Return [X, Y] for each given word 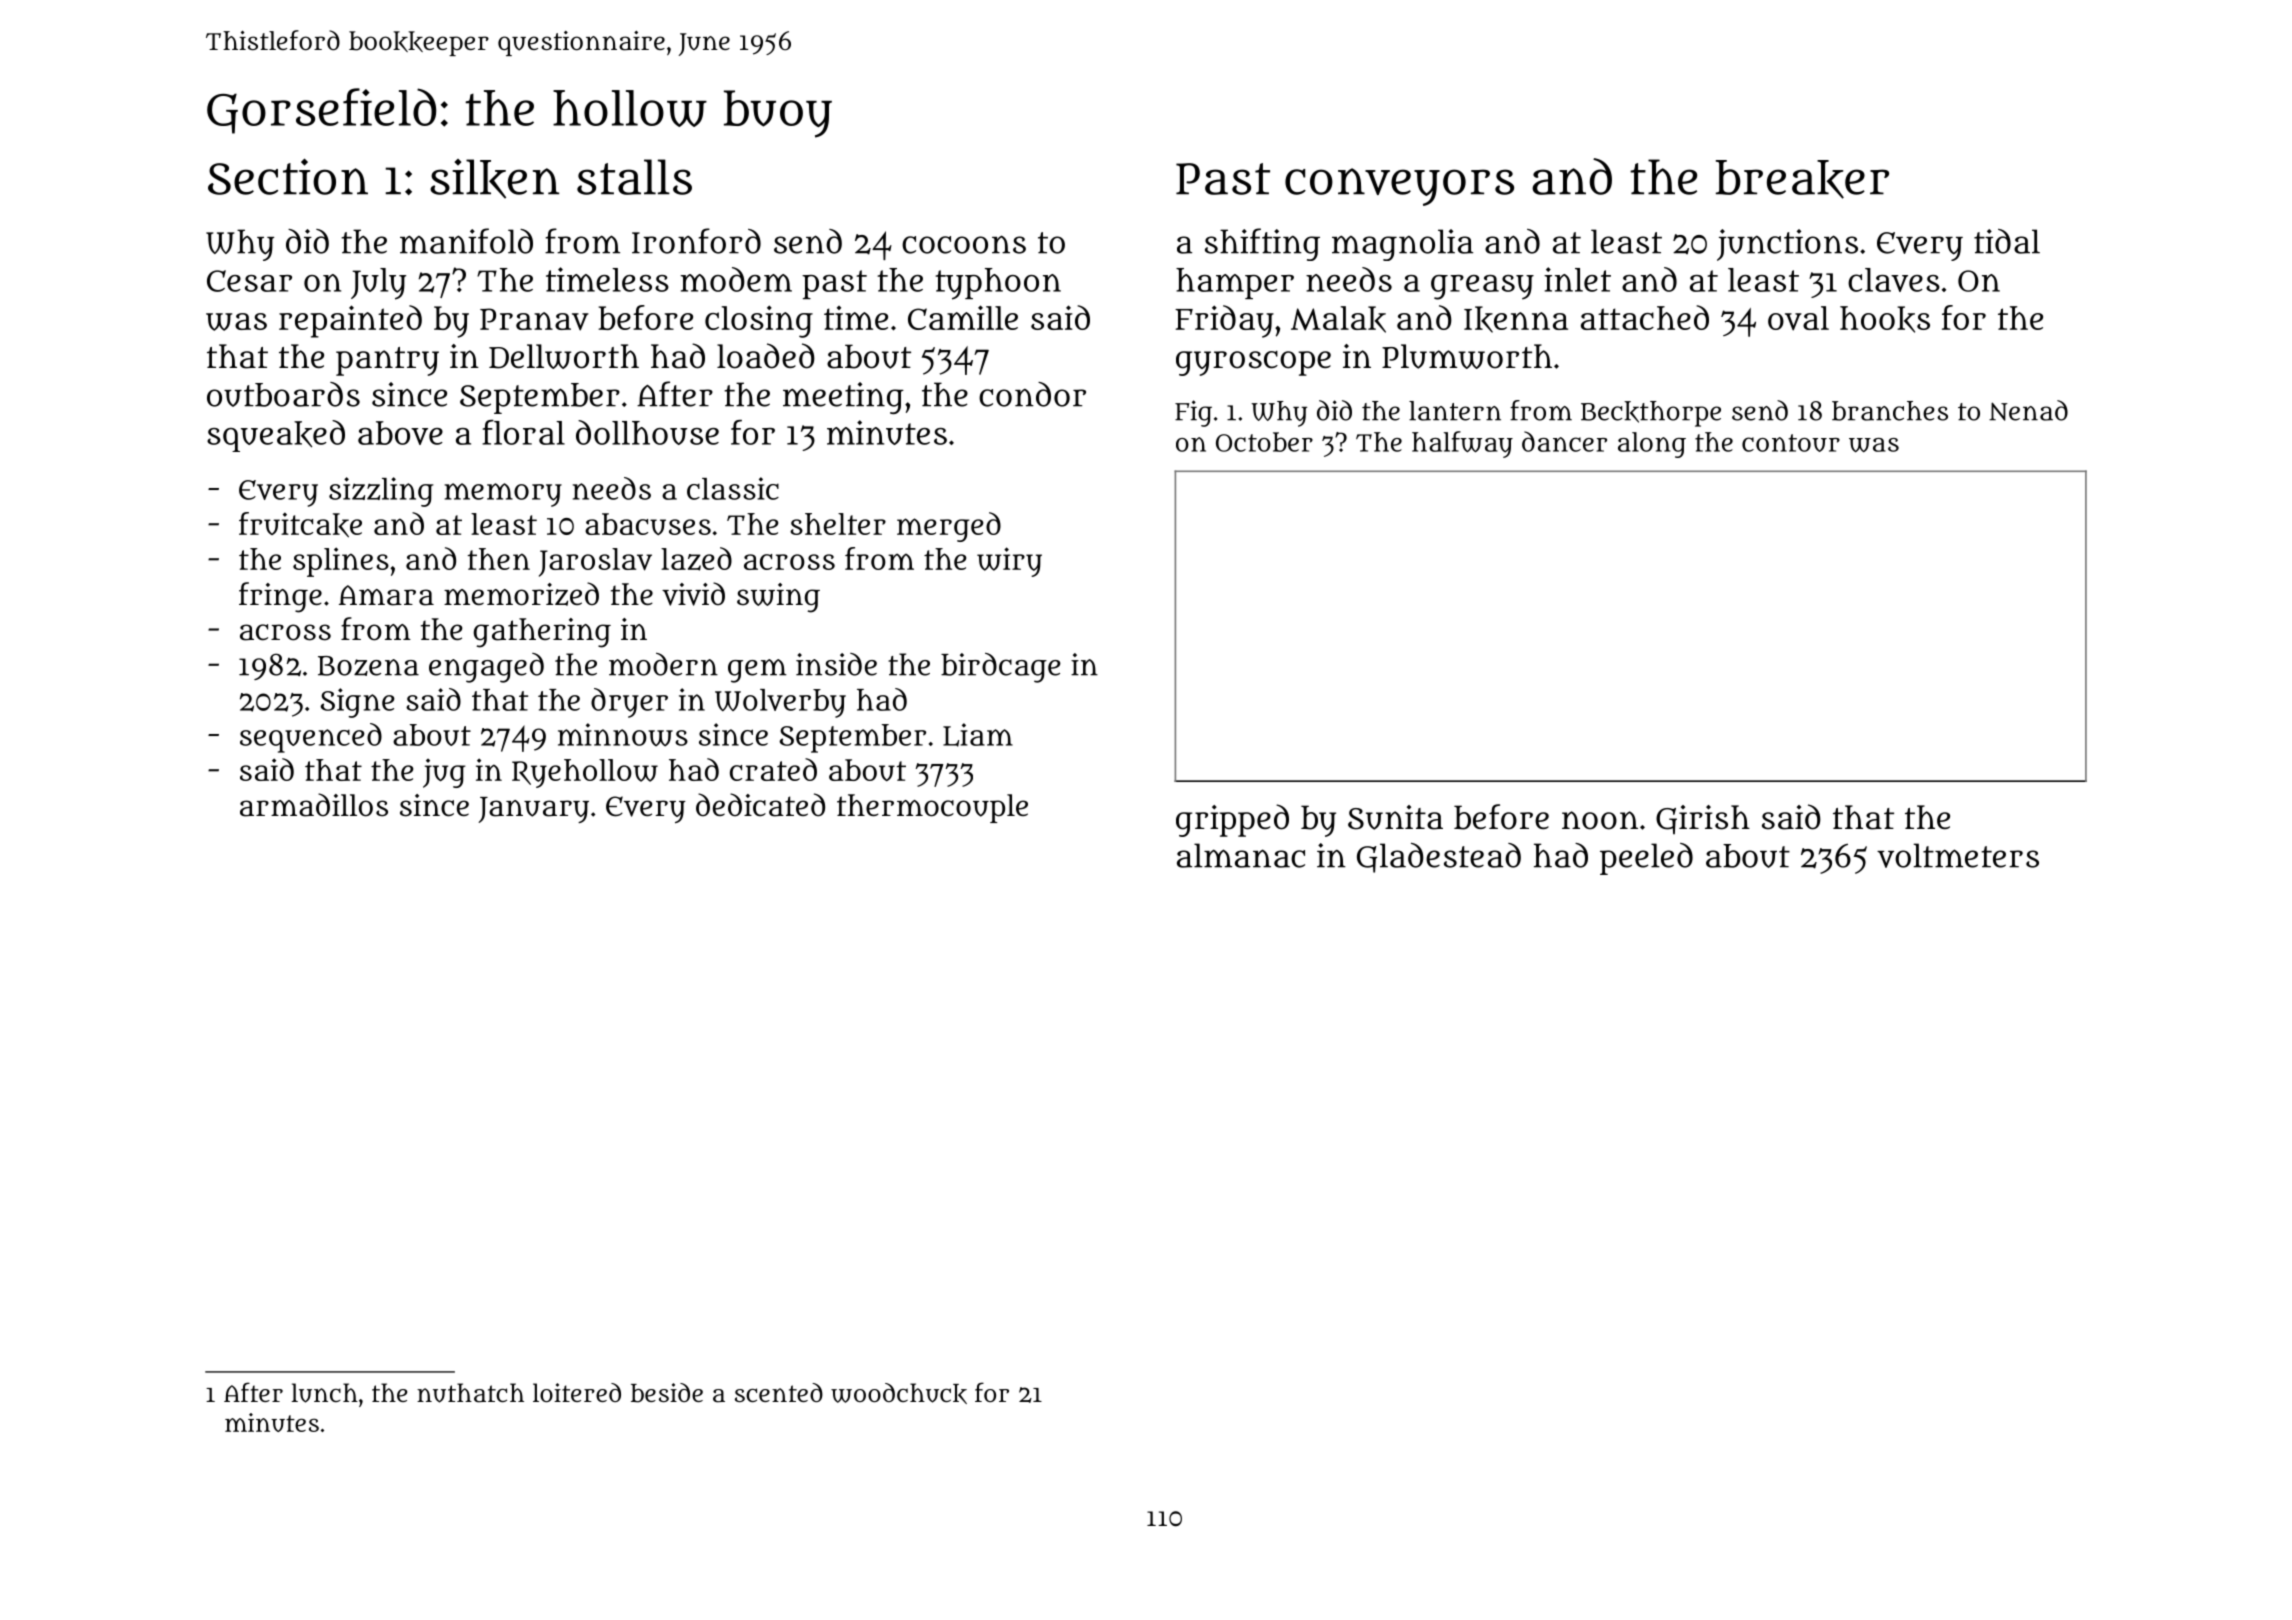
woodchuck [899, 1393]
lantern [1455, 411]
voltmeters [1958, 855]
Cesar [249, 281]
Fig [1193, 413]
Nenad [2028, 410]
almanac [1241, 855]
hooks [1885, 319]
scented [779, 1392]
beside [667, 1393]
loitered [577, 1392]
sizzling [381, 492]
